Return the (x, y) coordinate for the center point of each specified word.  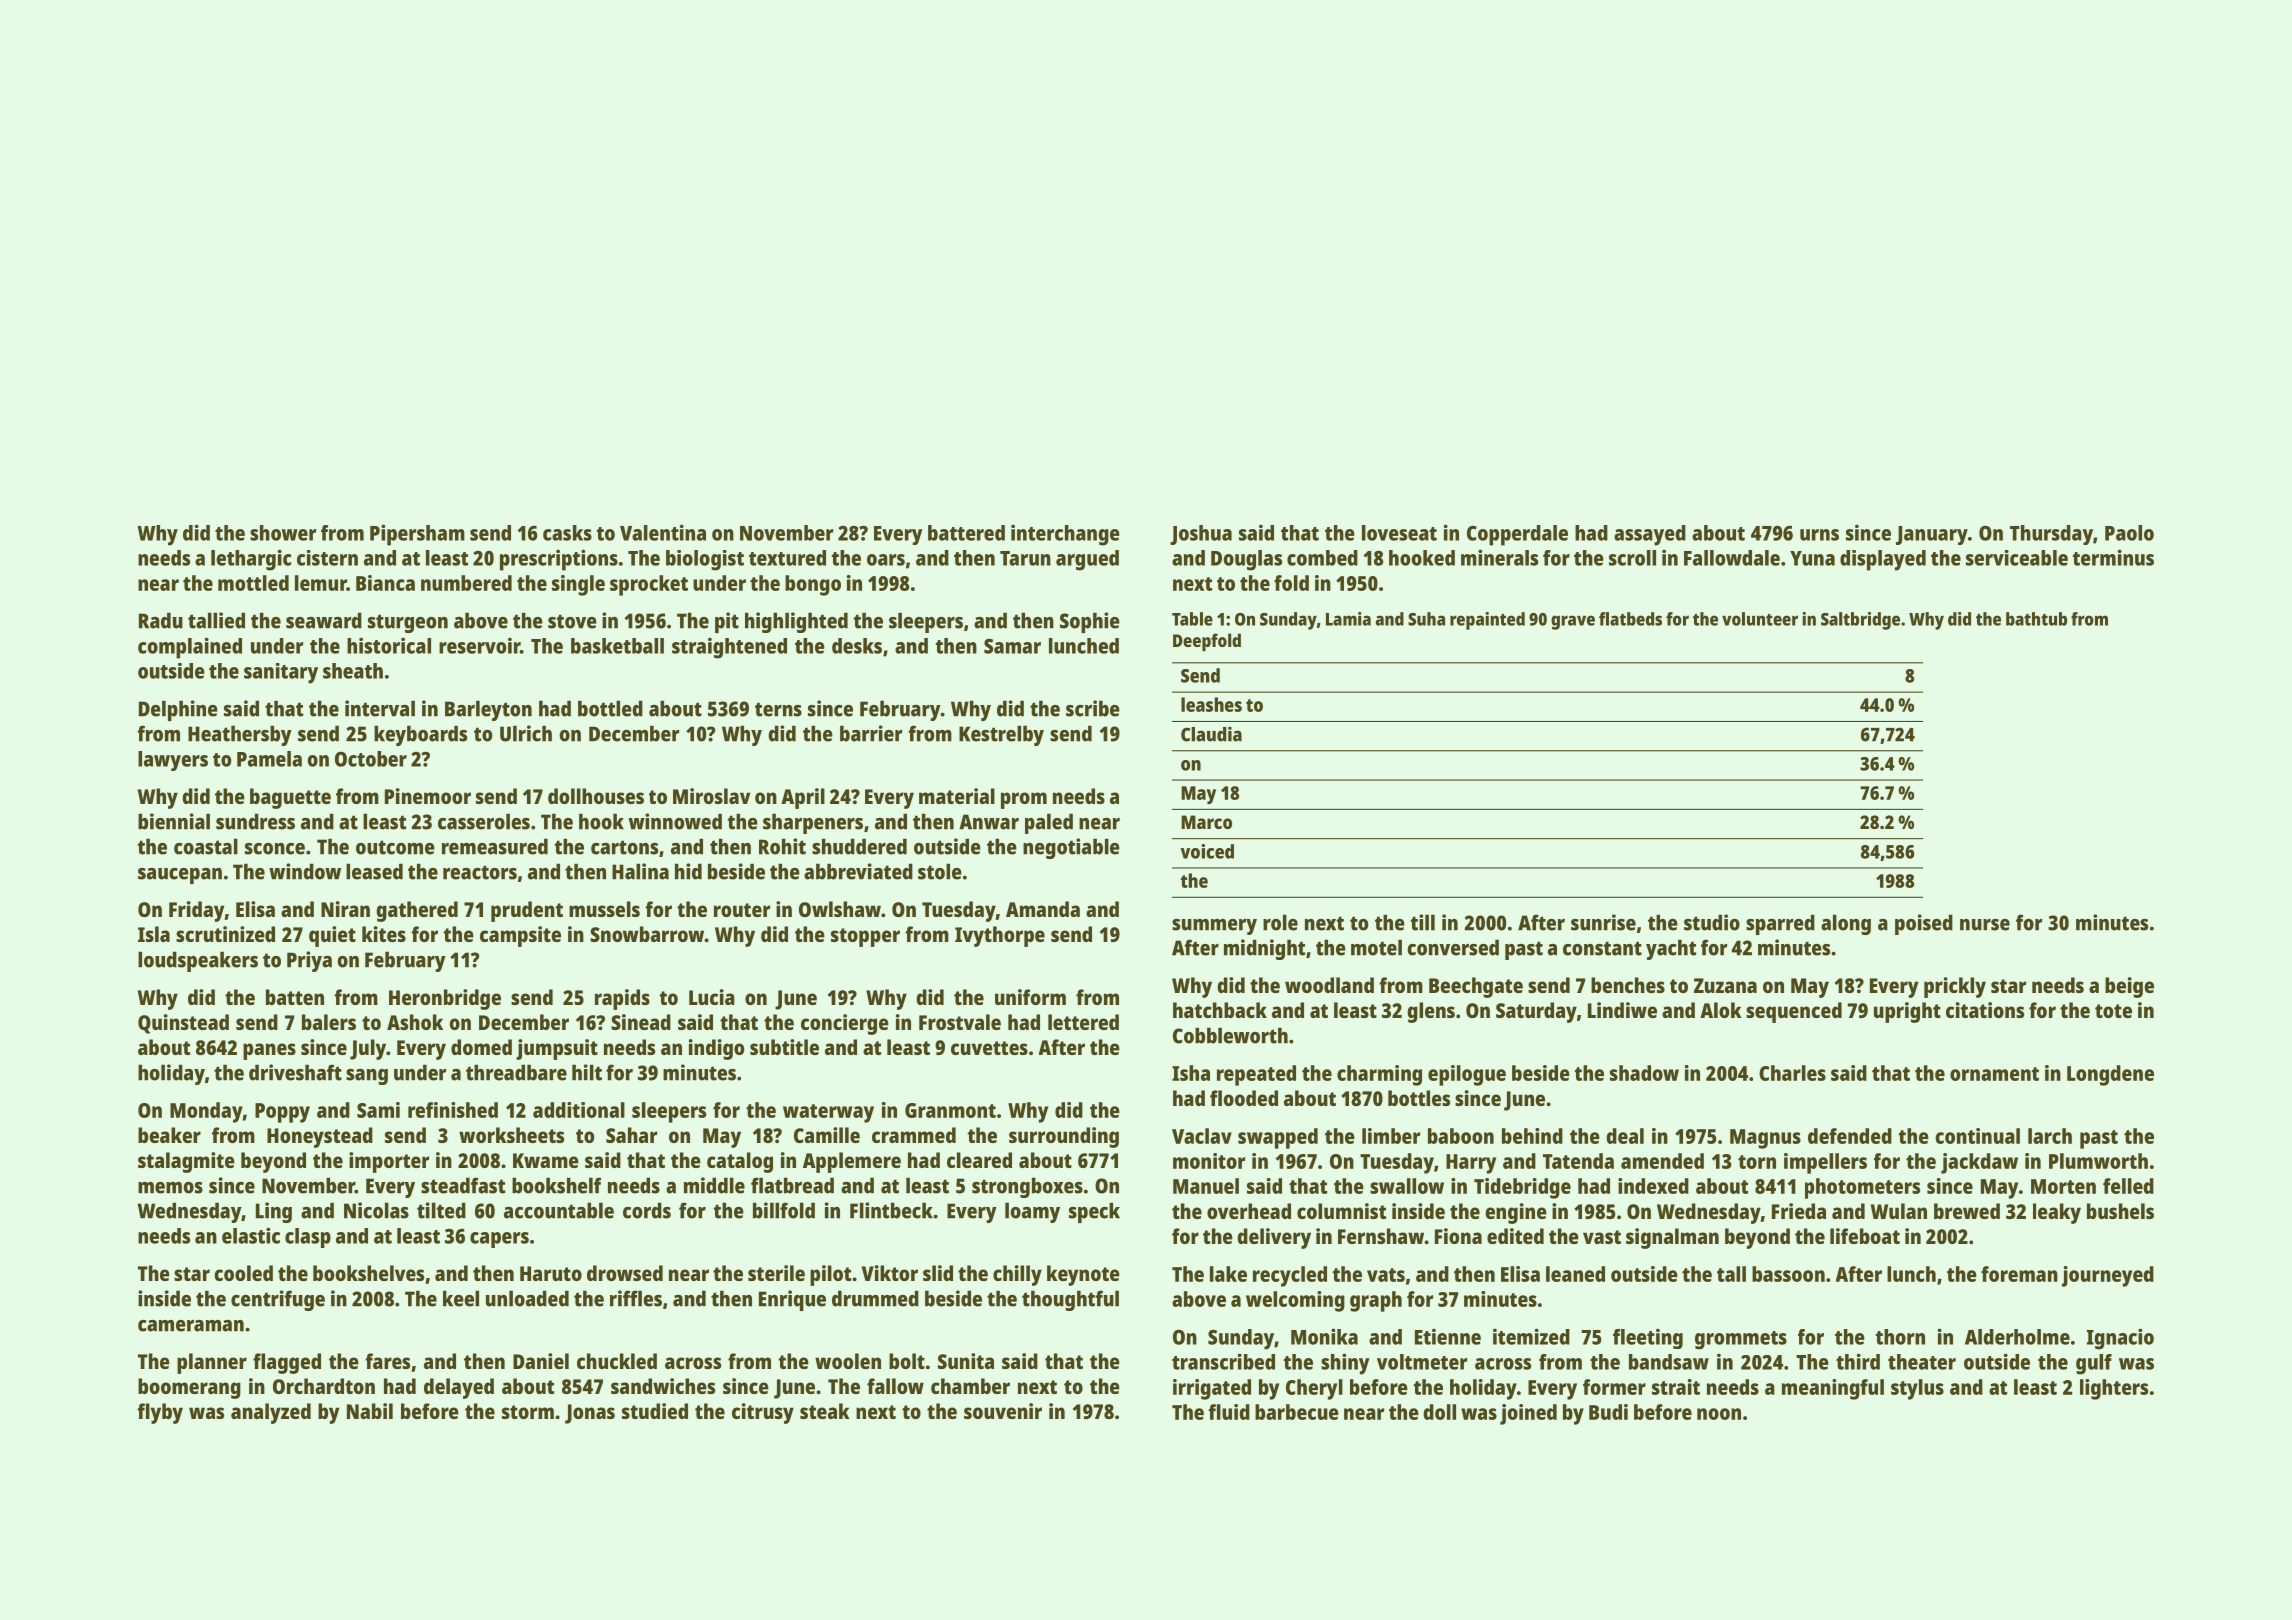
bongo (813, 585)
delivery (1274, 1238)
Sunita (966, 1361)
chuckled (617, 1361)
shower (283, 533)
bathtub (2036, 619)
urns (1819, 535)
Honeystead (320, 1137)
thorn (1900, 1337)
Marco (1206, 822)
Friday (197, 911)
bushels (2120, 1211)
